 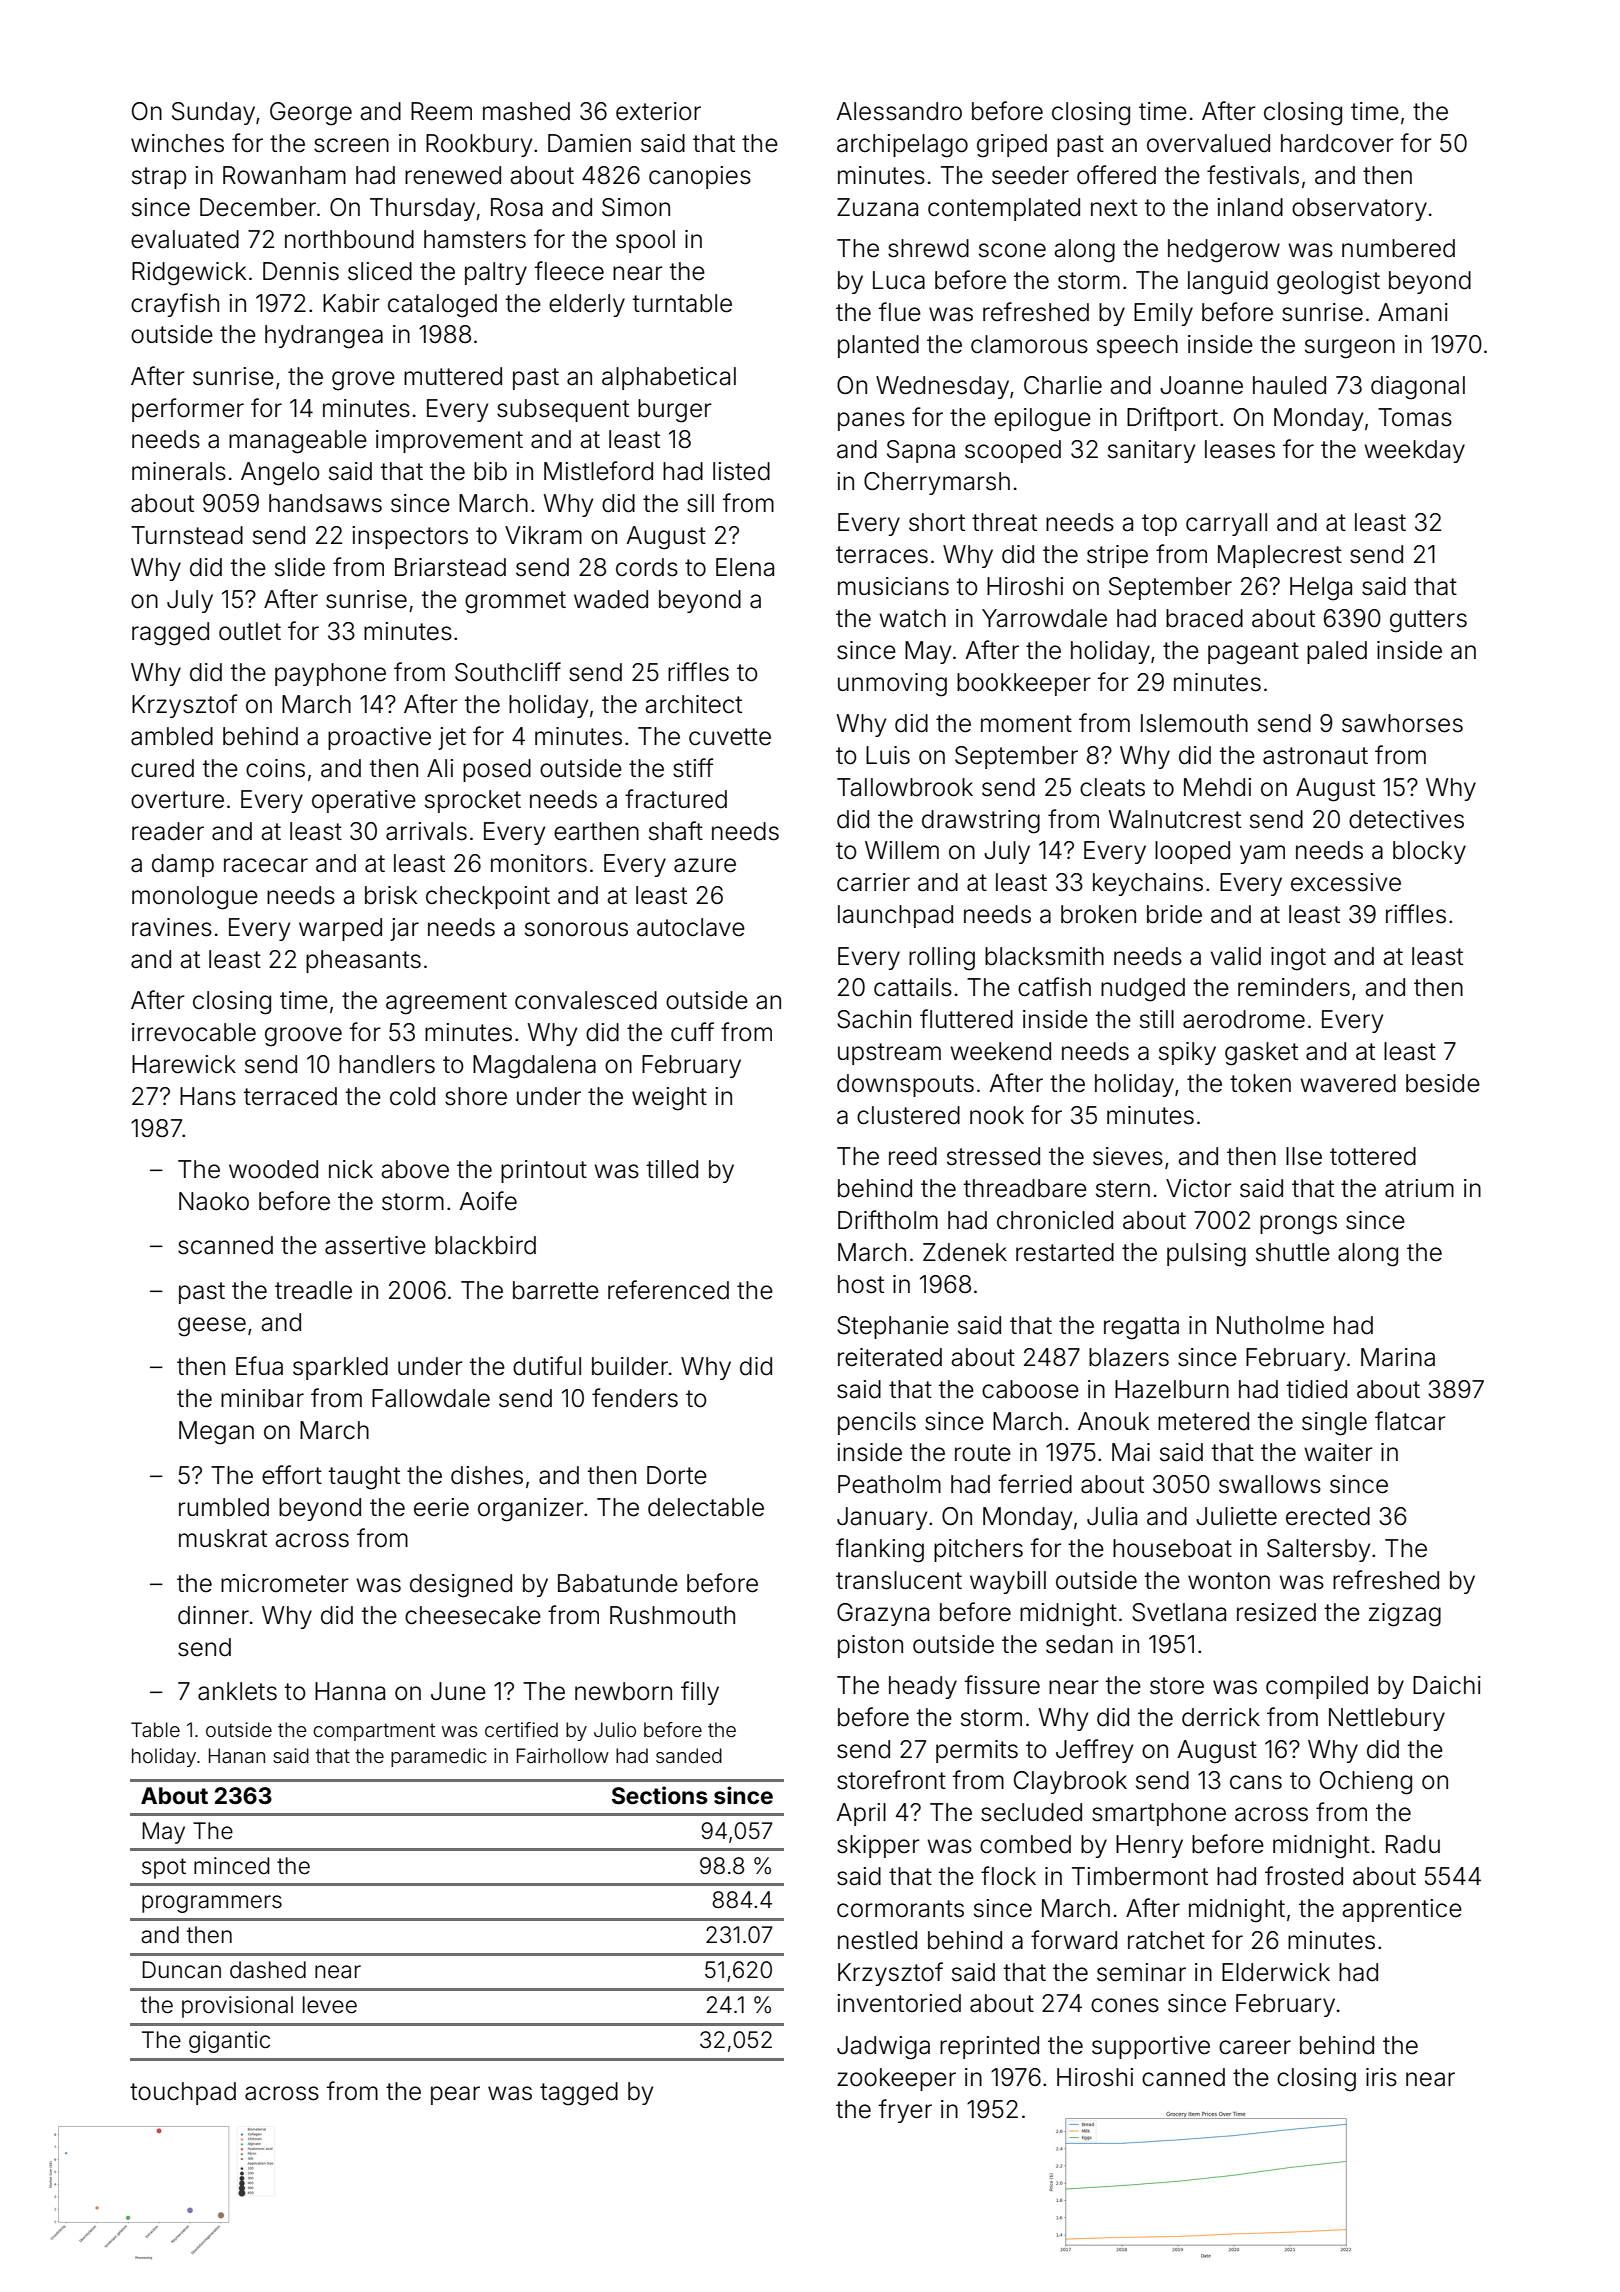 What do you see at coordinates (1116, 175) in the screenshot?
I see `offered` at bounding box center [1116, 175].
